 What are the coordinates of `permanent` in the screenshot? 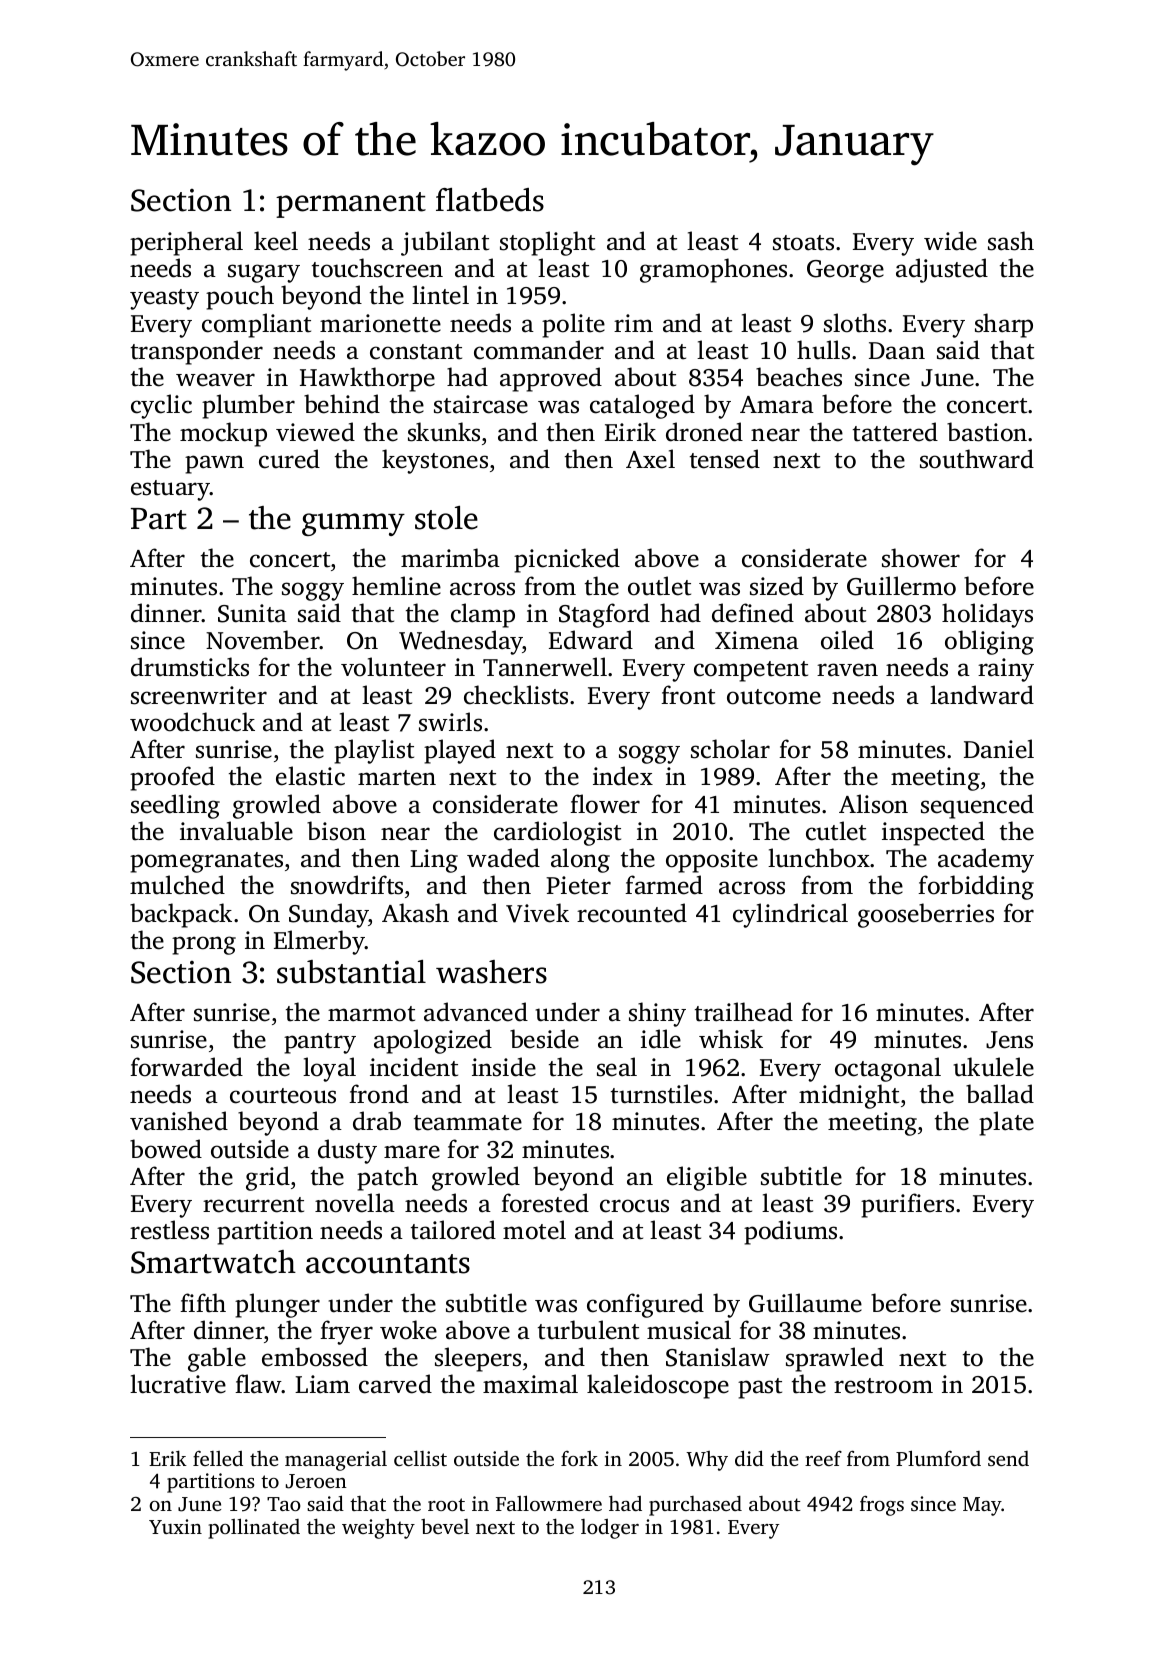 It's located at (351, 205).
